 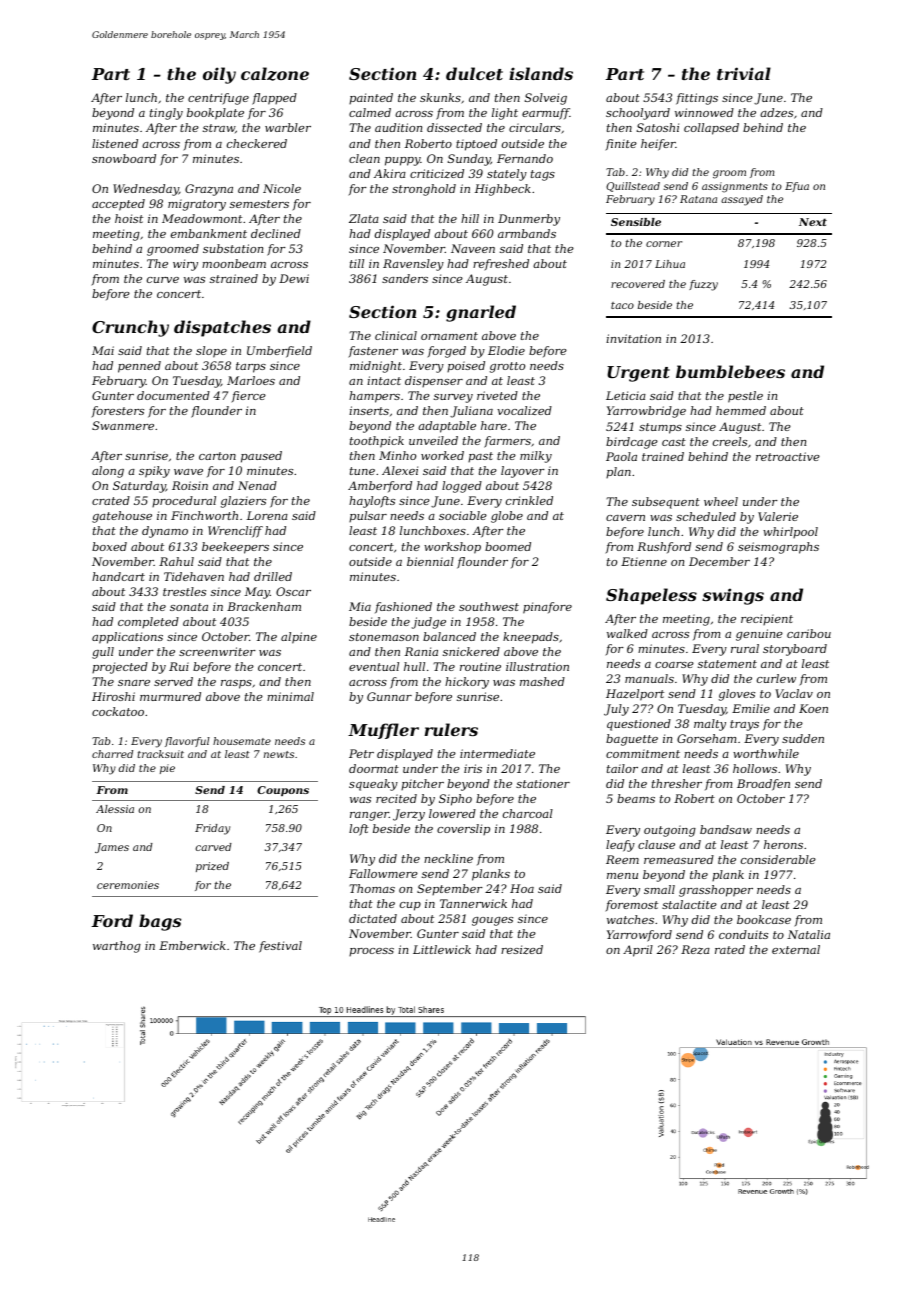 I want to click on Littlewick, so click(x=442, y=949).
